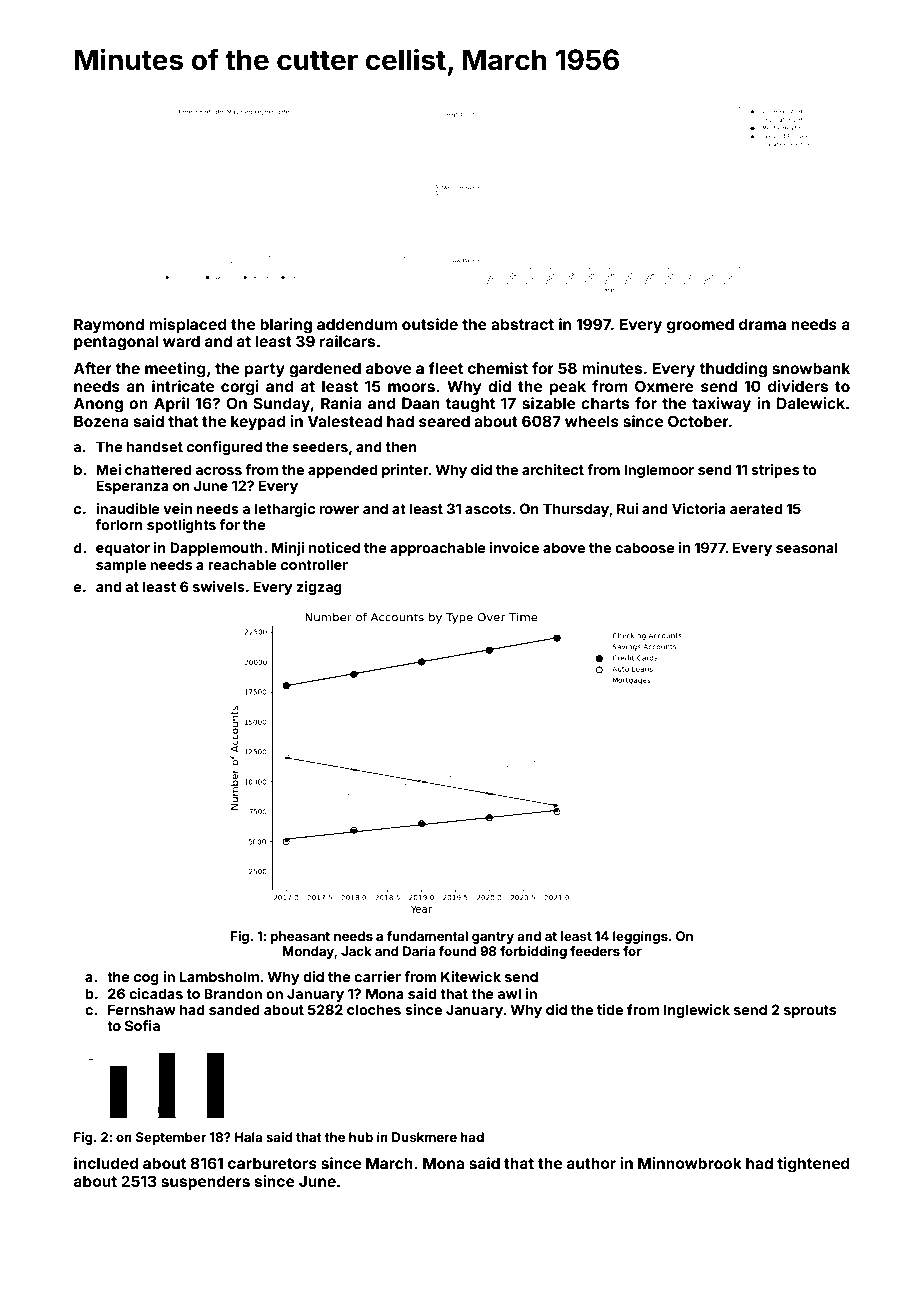  Describe the element at coordinates (514, 547) in the screenshot. I see `invoice` at that location.
